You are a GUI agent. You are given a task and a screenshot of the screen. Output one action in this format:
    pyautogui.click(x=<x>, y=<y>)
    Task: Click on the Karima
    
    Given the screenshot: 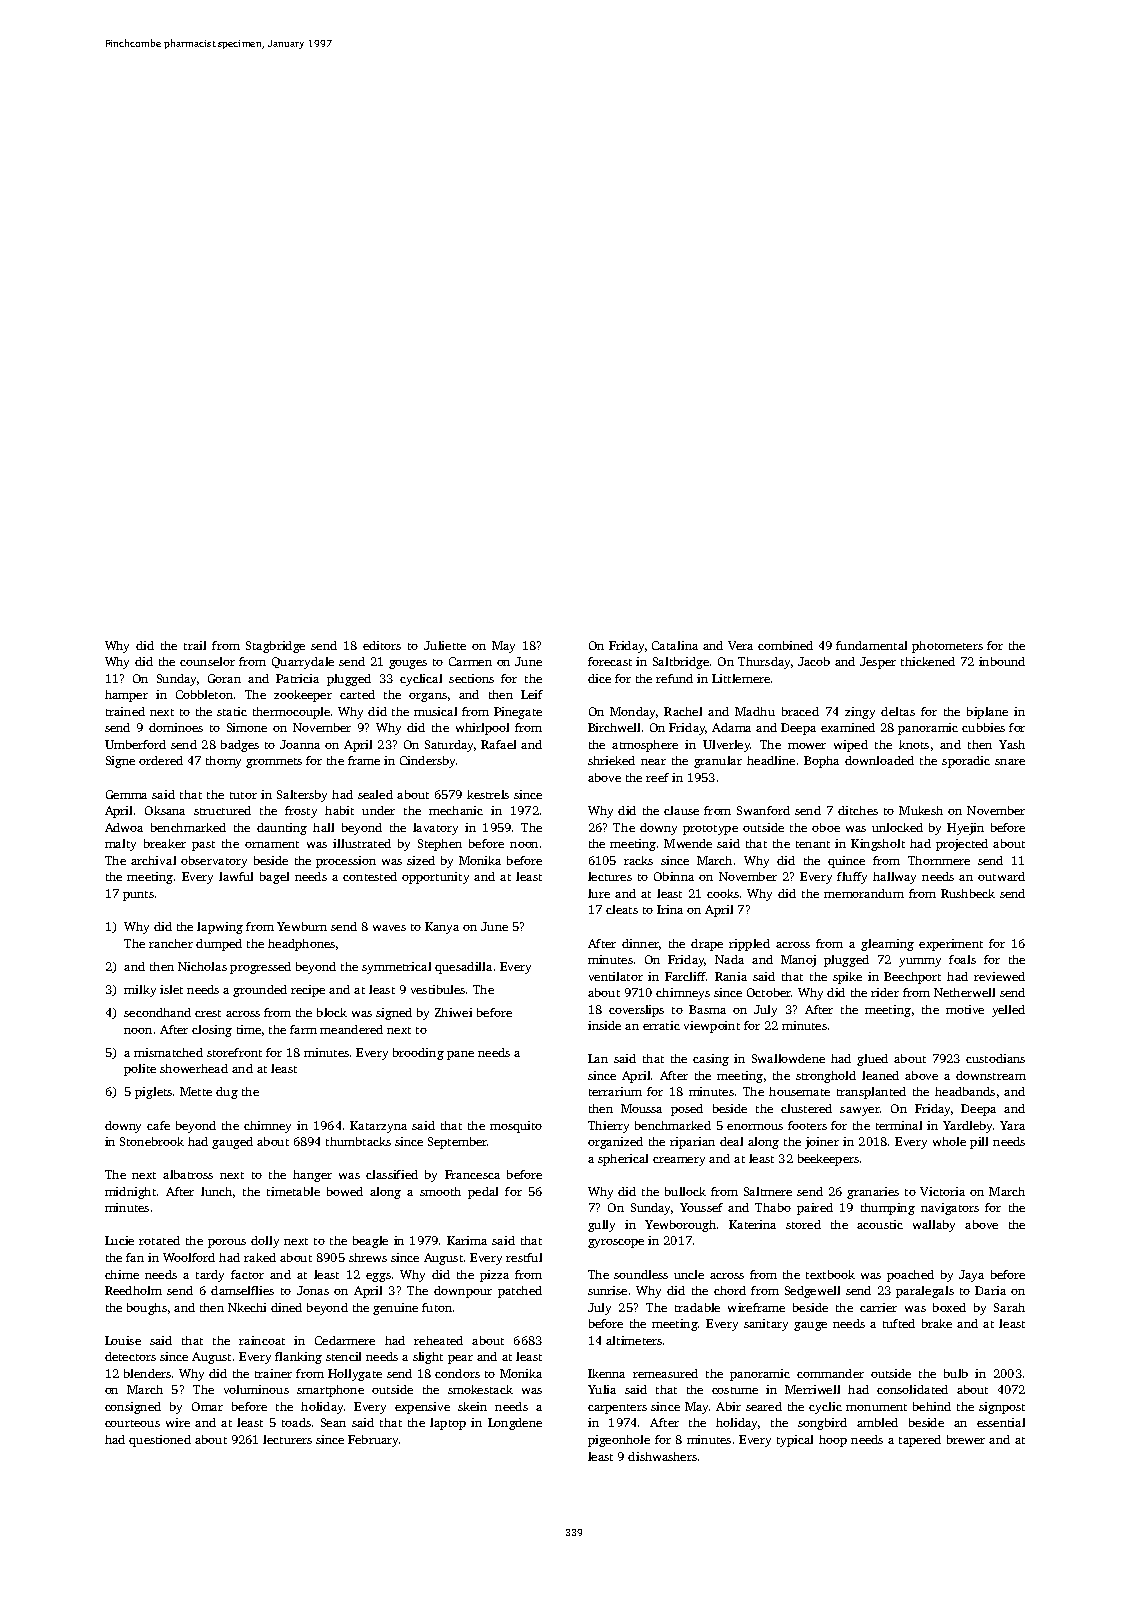 What is the action you would take?
    pyautogui.click(x=467, y=1240)
